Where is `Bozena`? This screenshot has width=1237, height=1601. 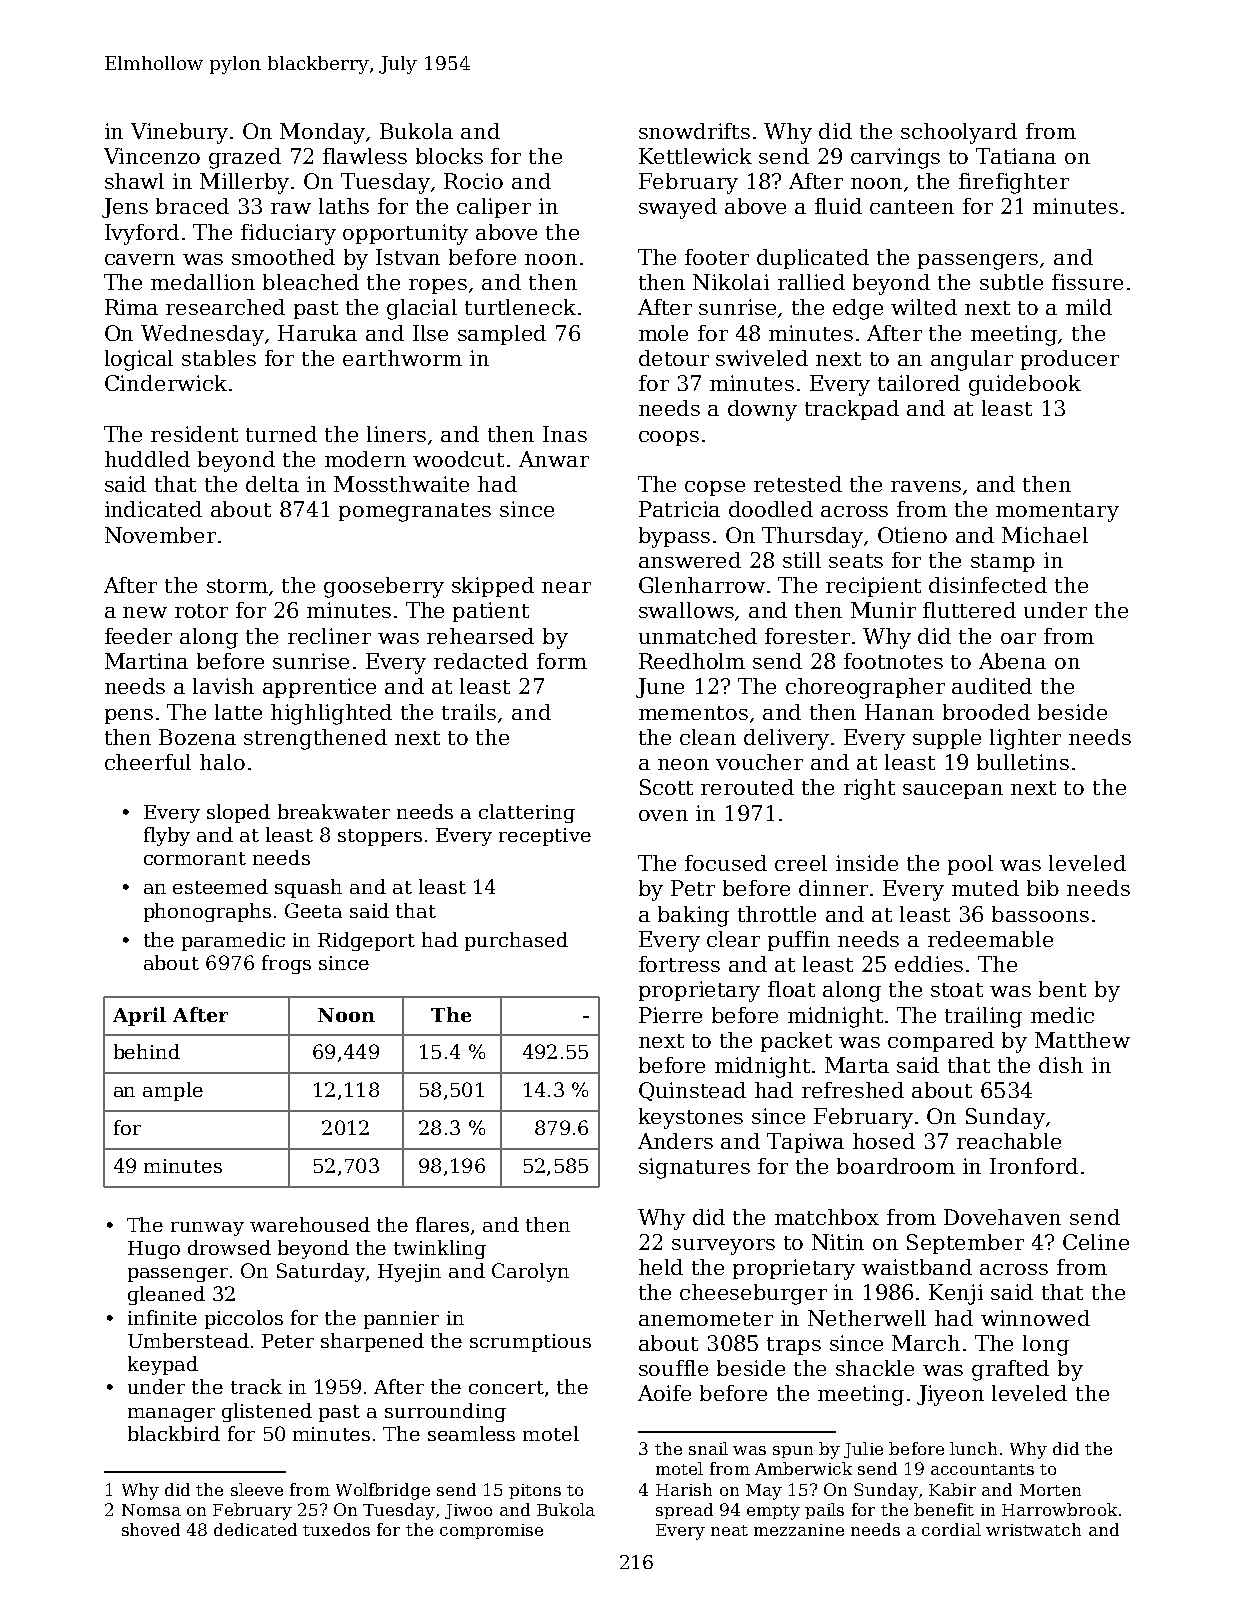 Bozena is located at coordinates (197, 737).
